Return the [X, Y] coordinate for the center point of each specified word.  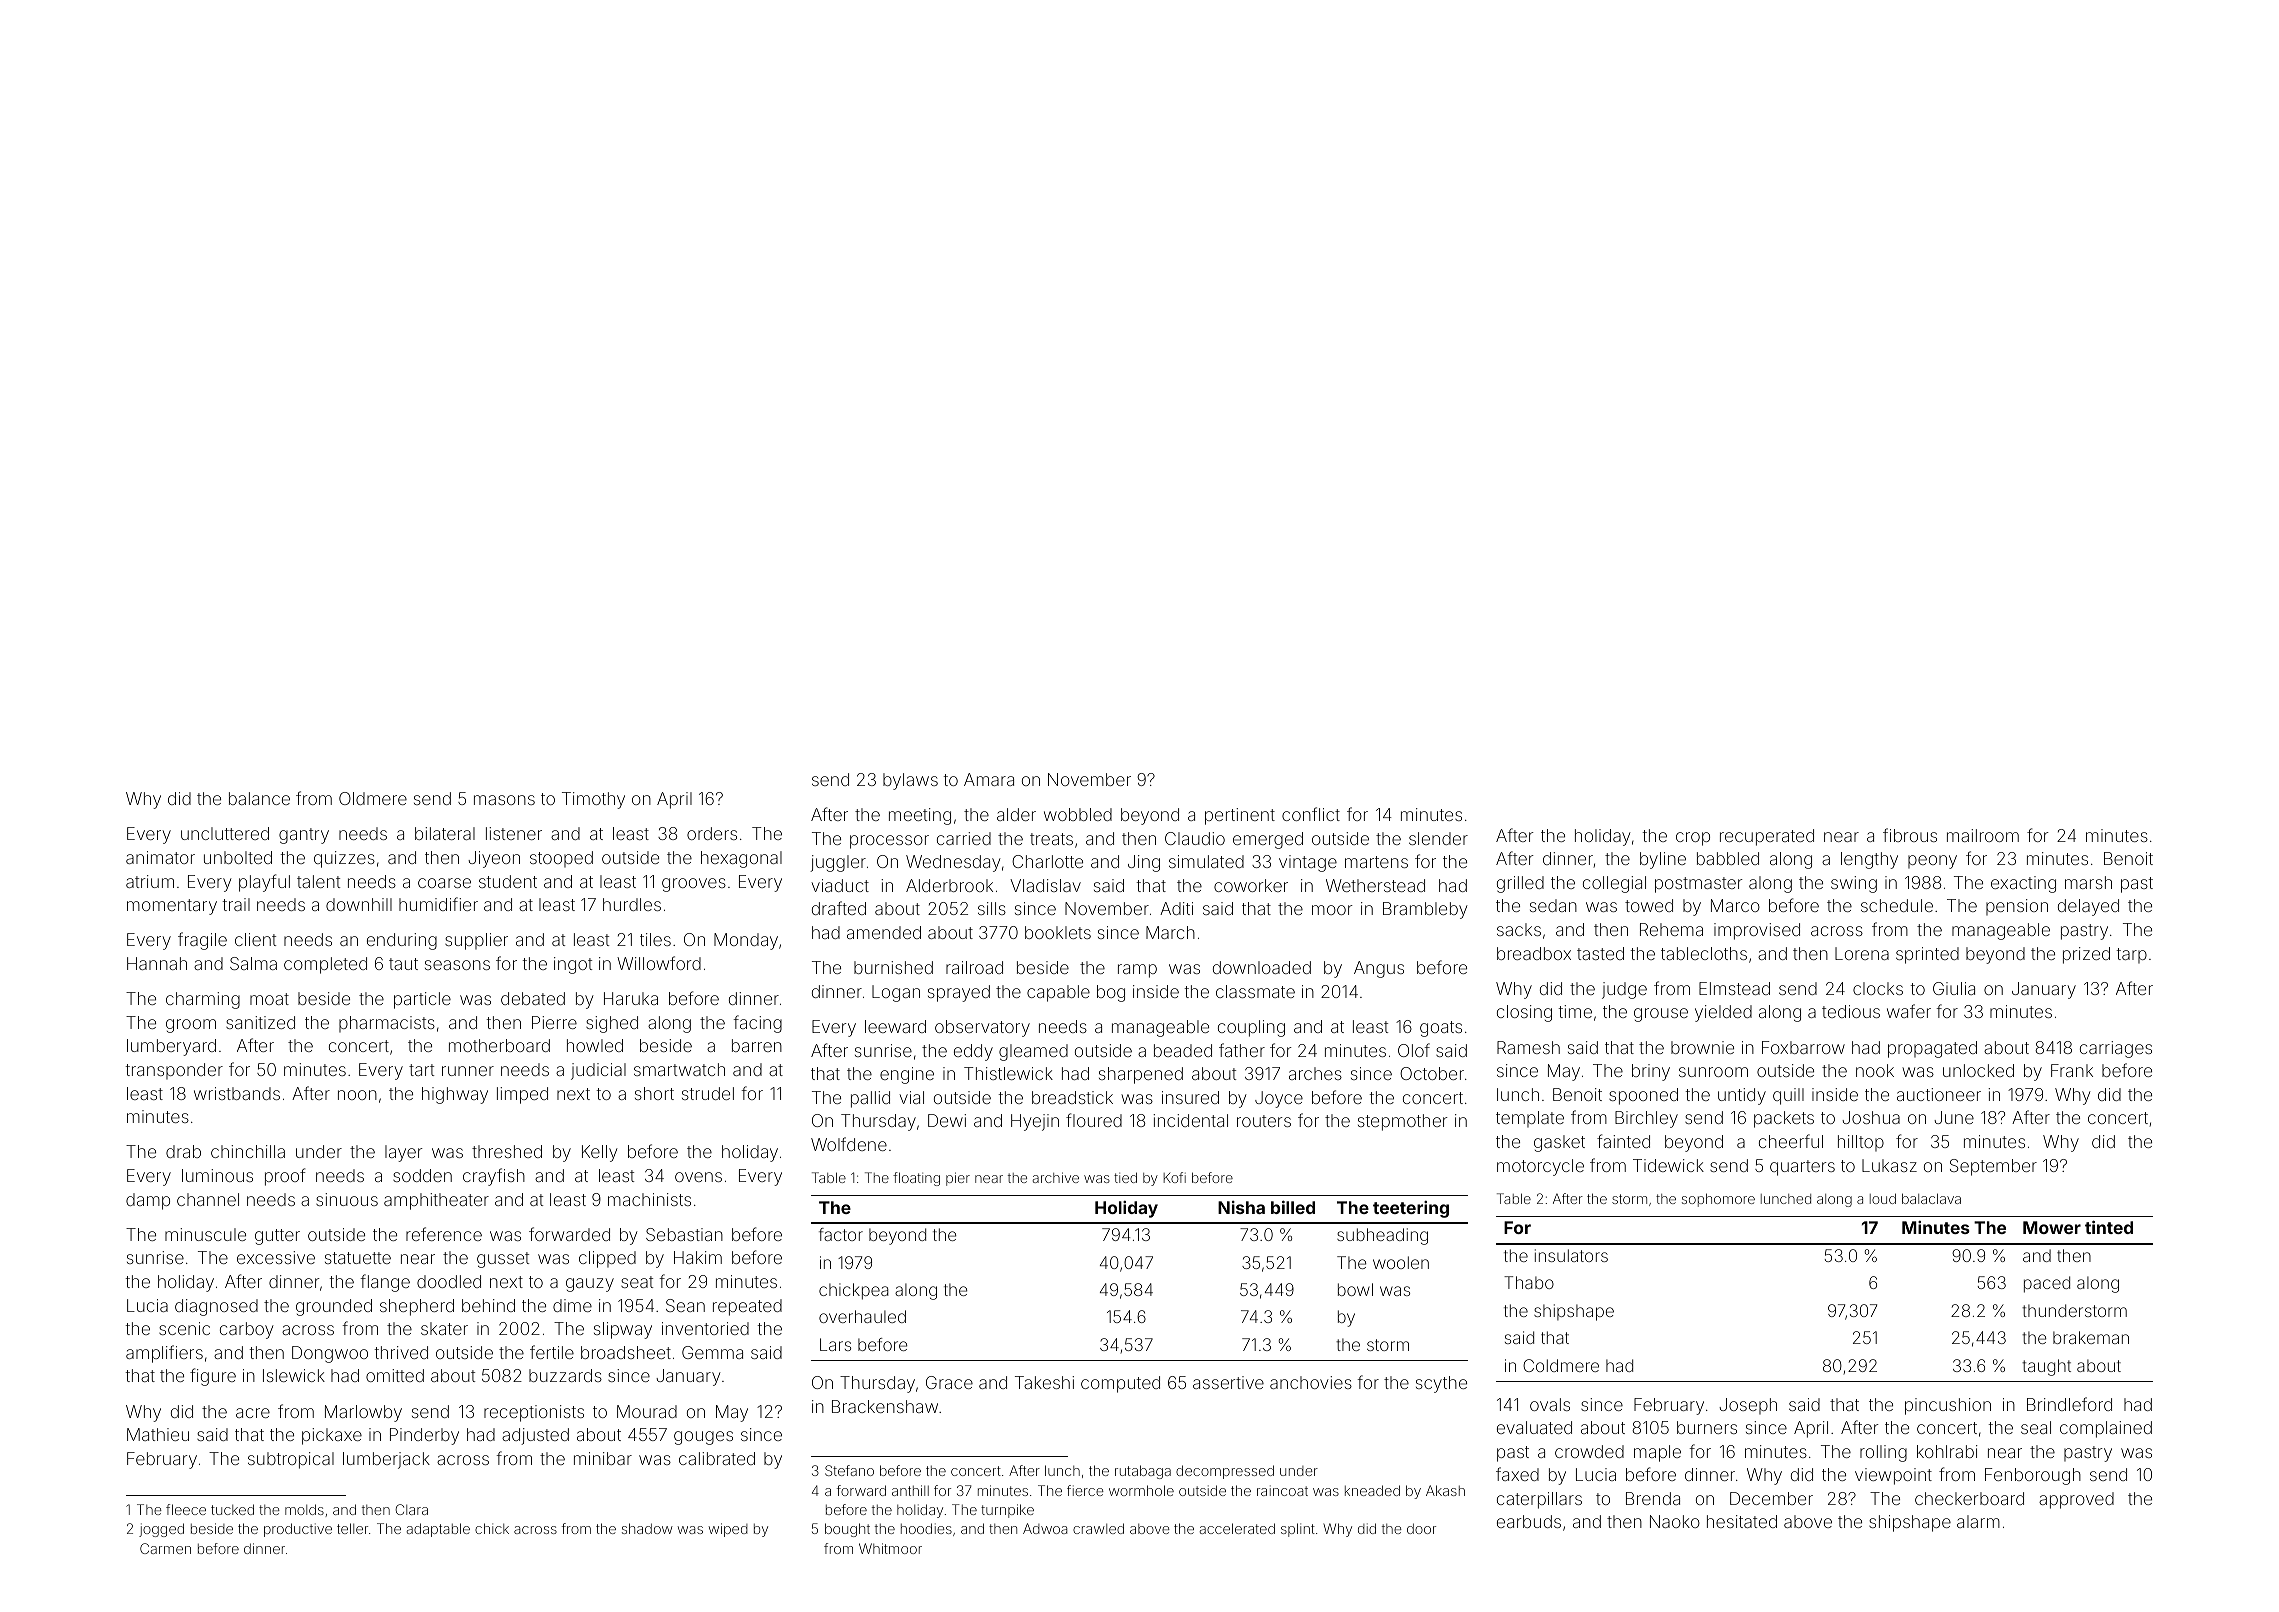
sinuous [347, 1199]
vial [911, 1097]
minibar [603, 1458]
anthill [910, 1490]
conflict [1311, 814]
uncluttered [225, 833]
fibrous [1910, 835]
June [1954, 1117]
